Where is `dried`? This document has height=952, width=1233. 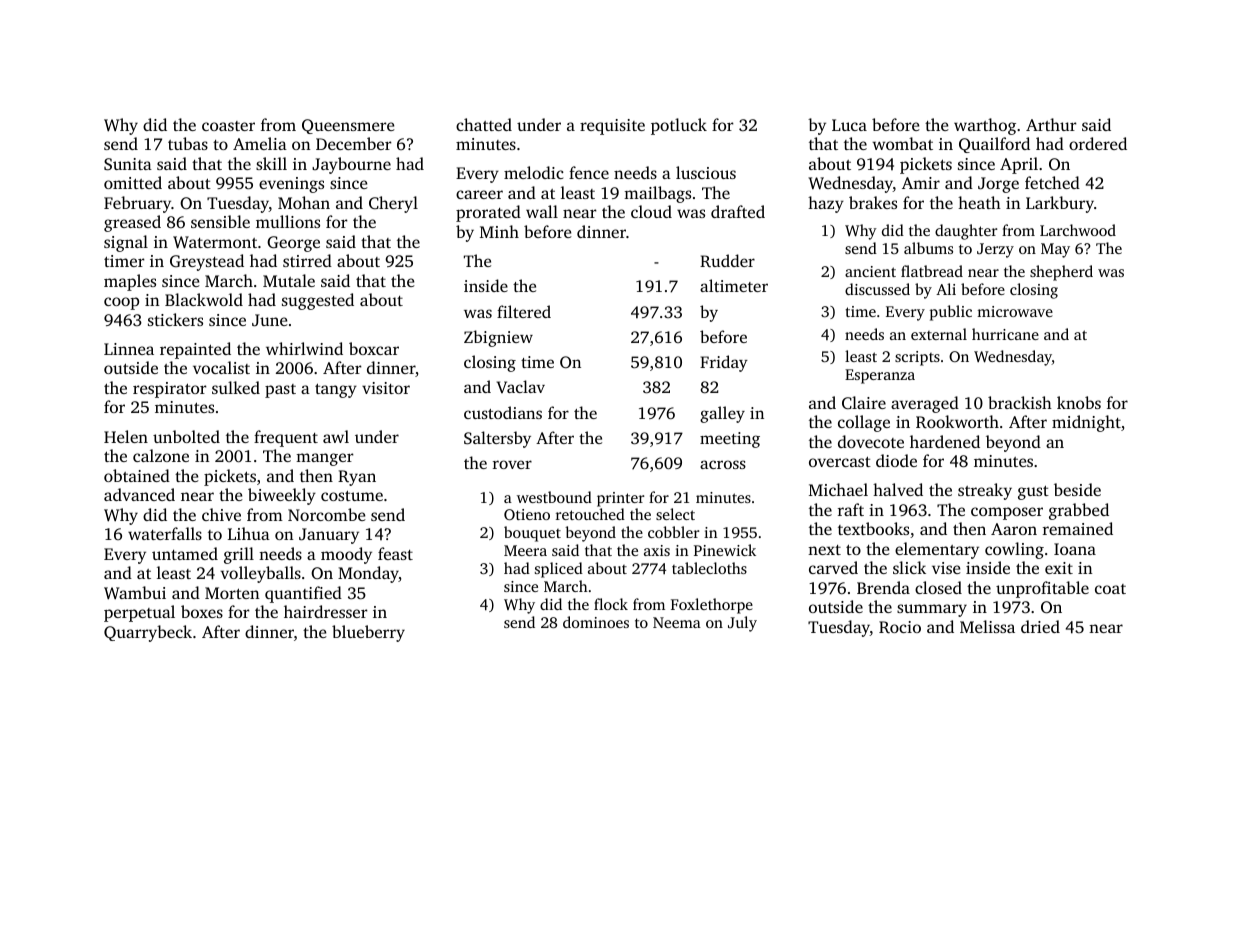 dried is located at coordinates (1040, 626).
